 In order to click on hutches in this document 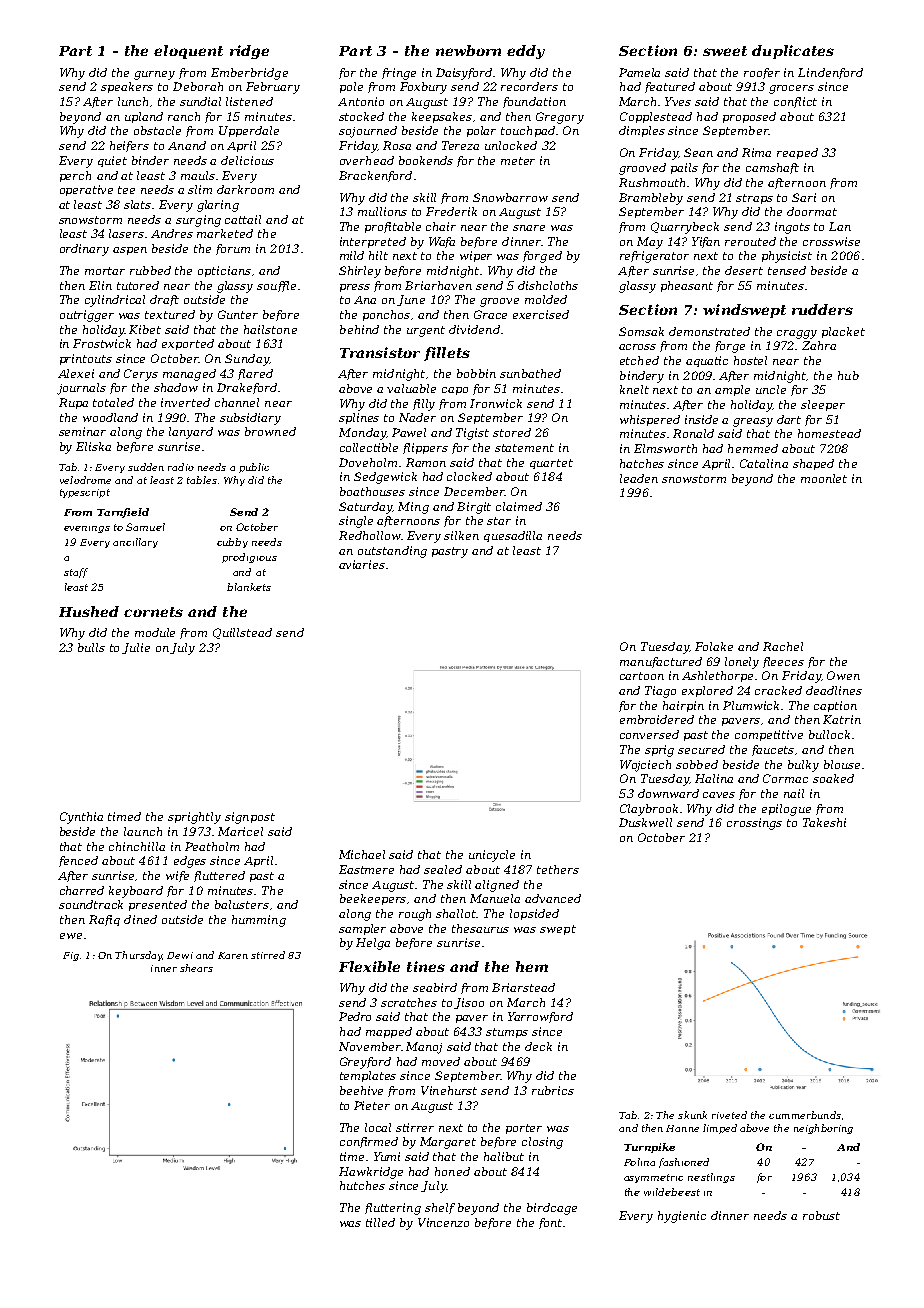, I will do `click(362, 1185)`.
